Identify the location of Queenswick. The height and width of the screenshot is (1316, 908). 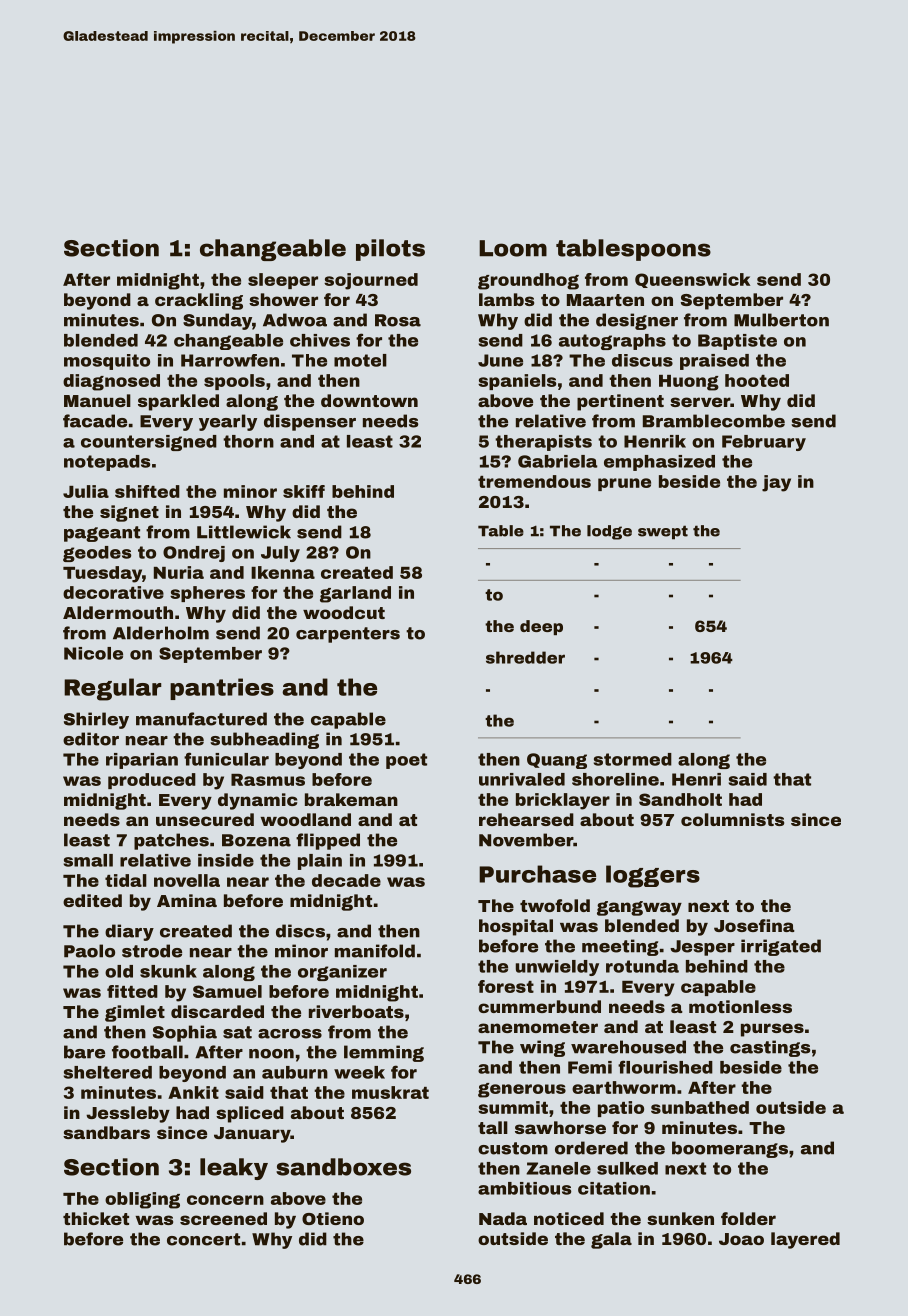
(692, 280).
